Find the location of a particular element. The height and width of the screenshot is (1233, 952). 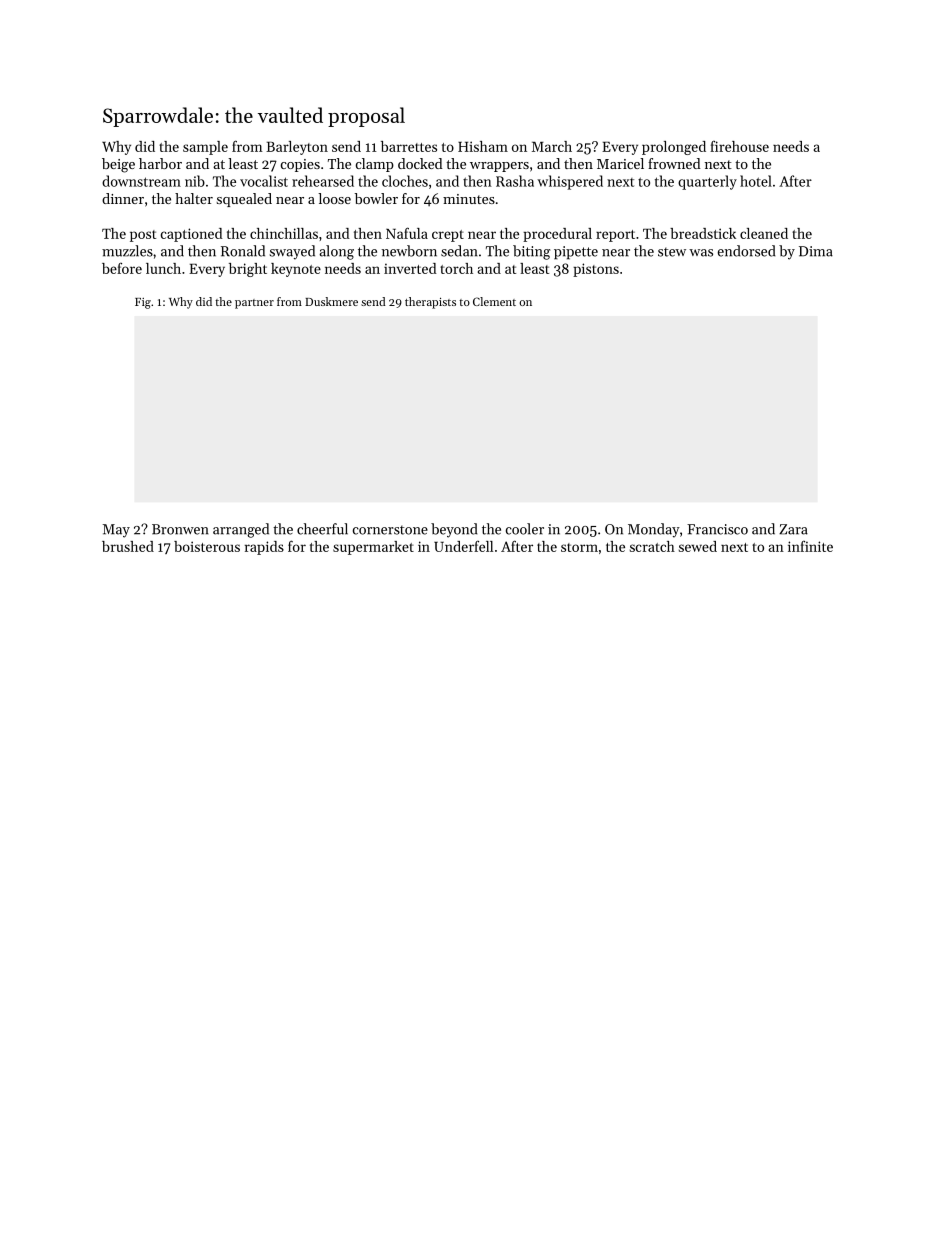

barrettes is located at coordinates (409, 146).
